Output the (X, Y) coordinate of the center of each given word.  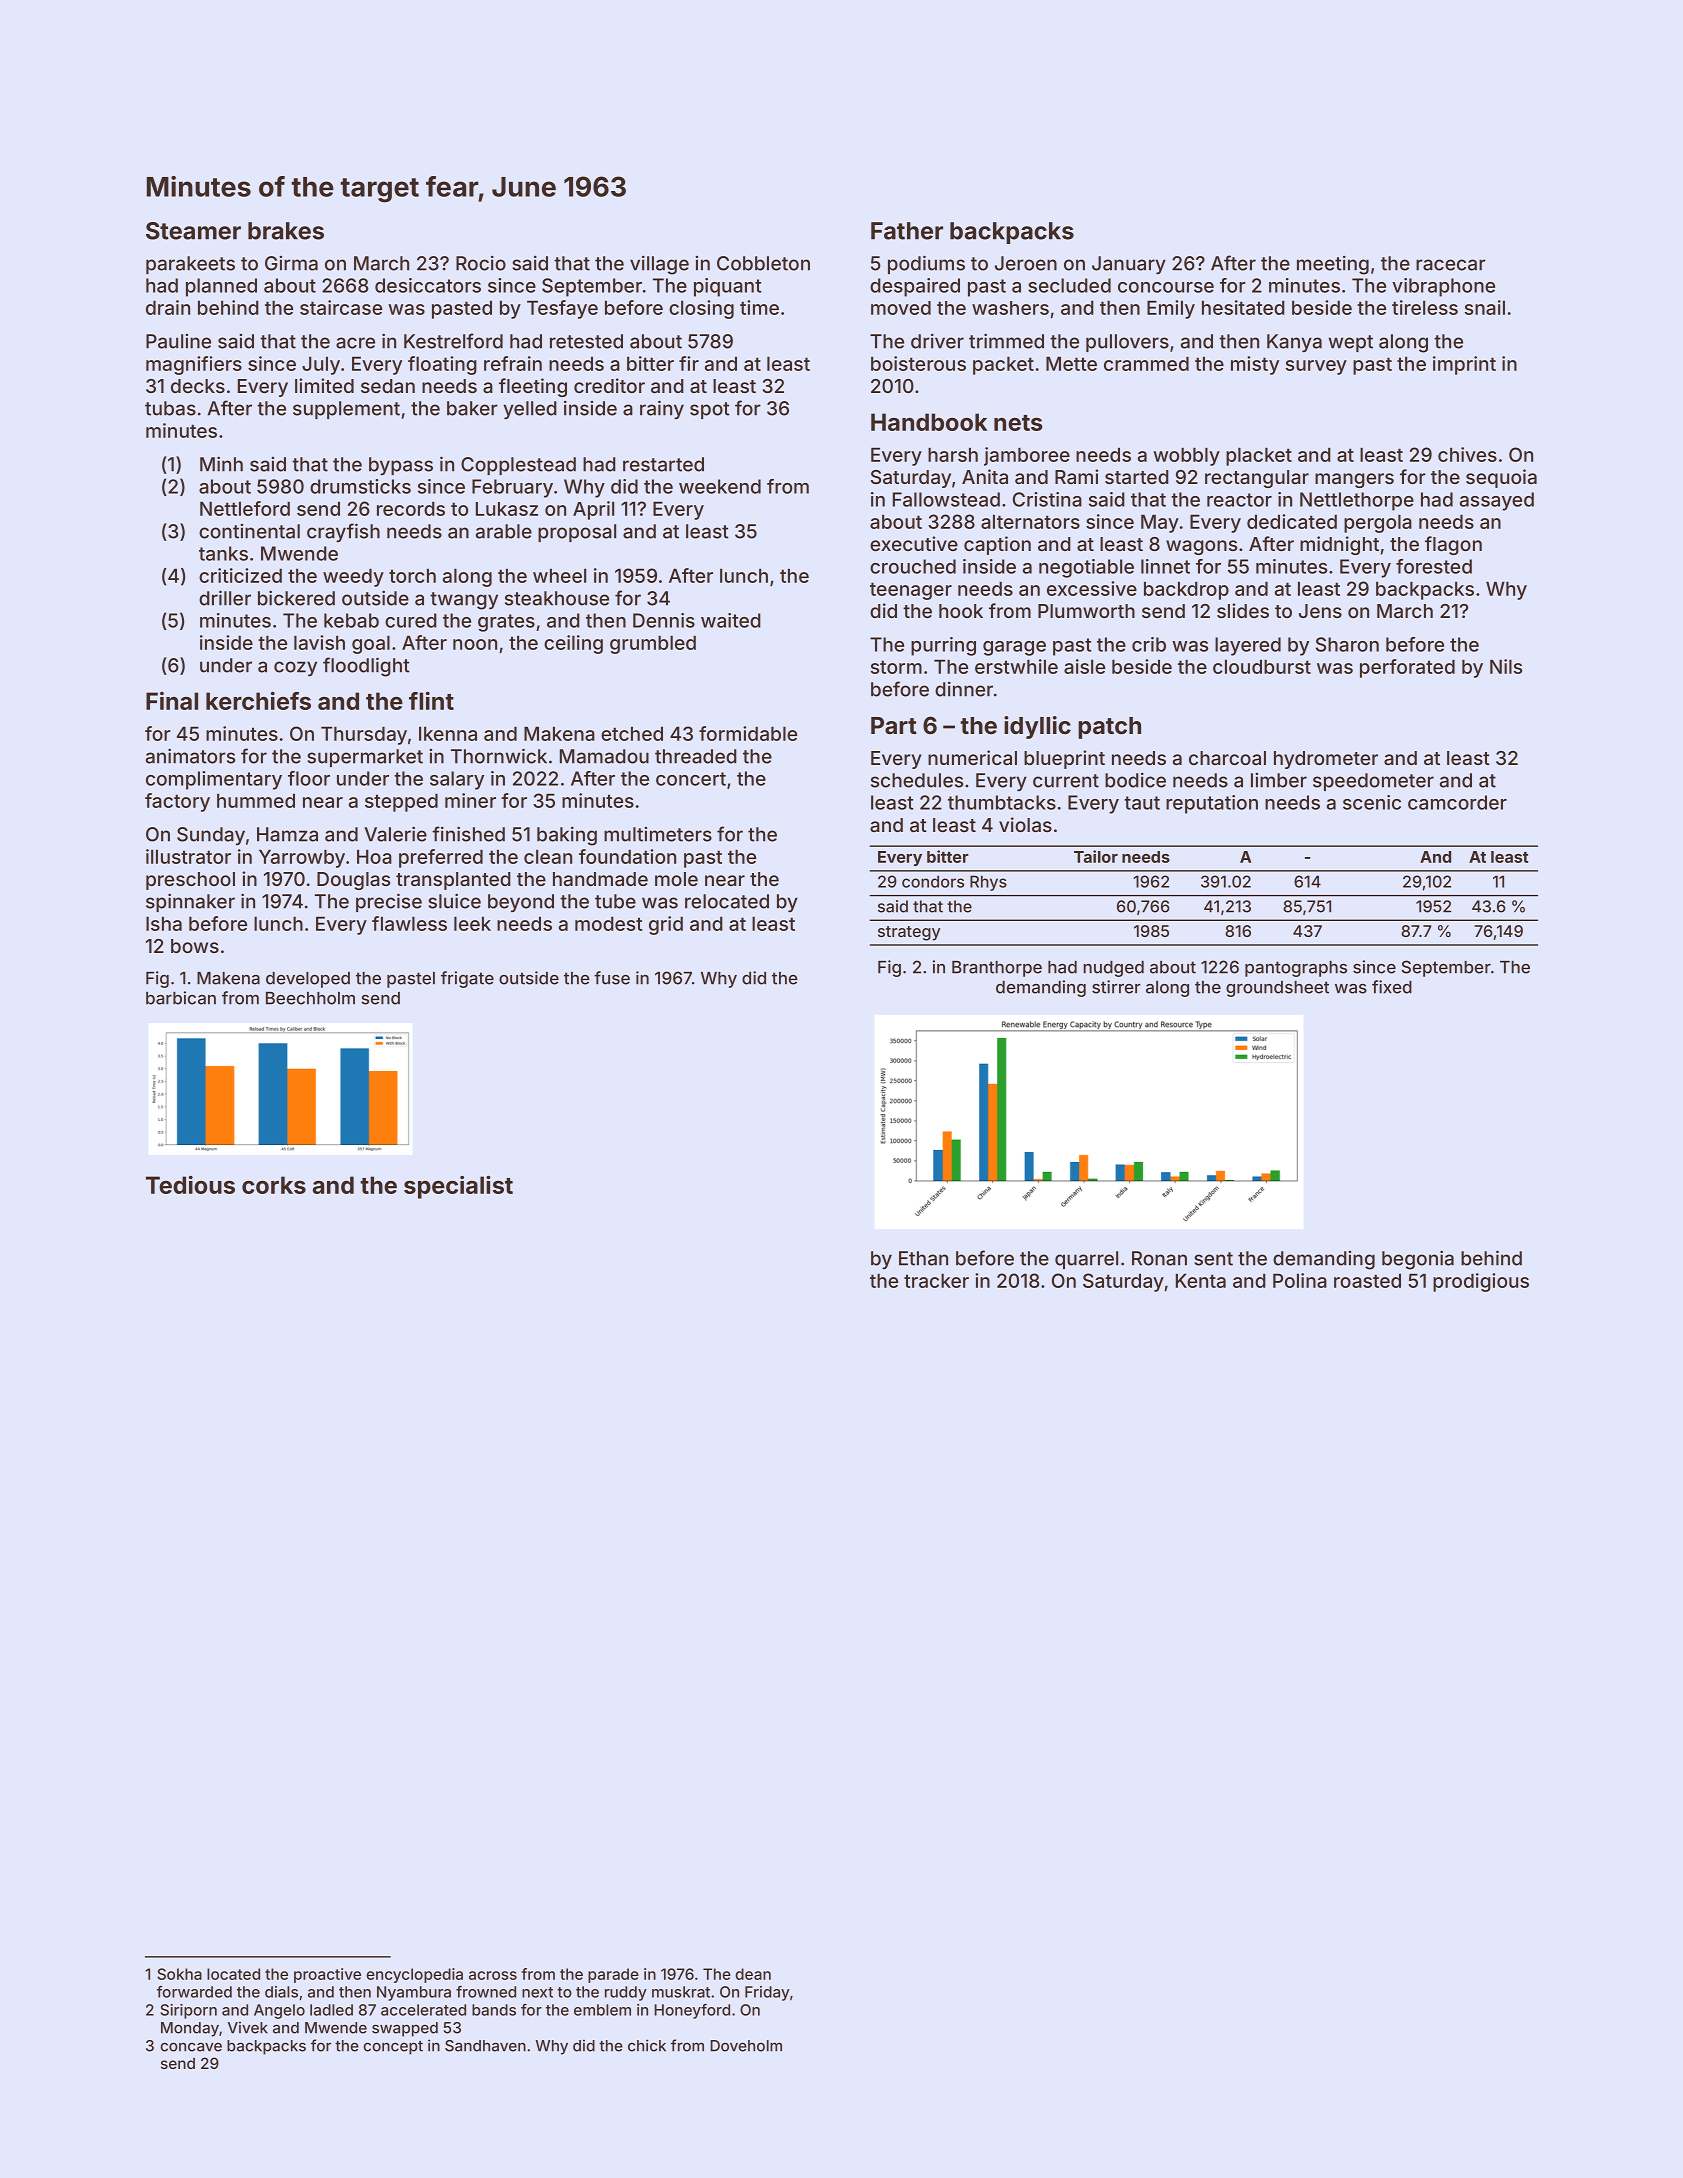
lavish (319, 642)
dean (753, 1974)
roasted (1367, 1280)
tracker (936, 1280)
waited (731, 620)
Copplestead (518, 466)
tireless (1425, 307)
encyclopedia (414, 1975)
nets (1018, 423)
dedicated (1292, 521)
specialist (458, 1187)
